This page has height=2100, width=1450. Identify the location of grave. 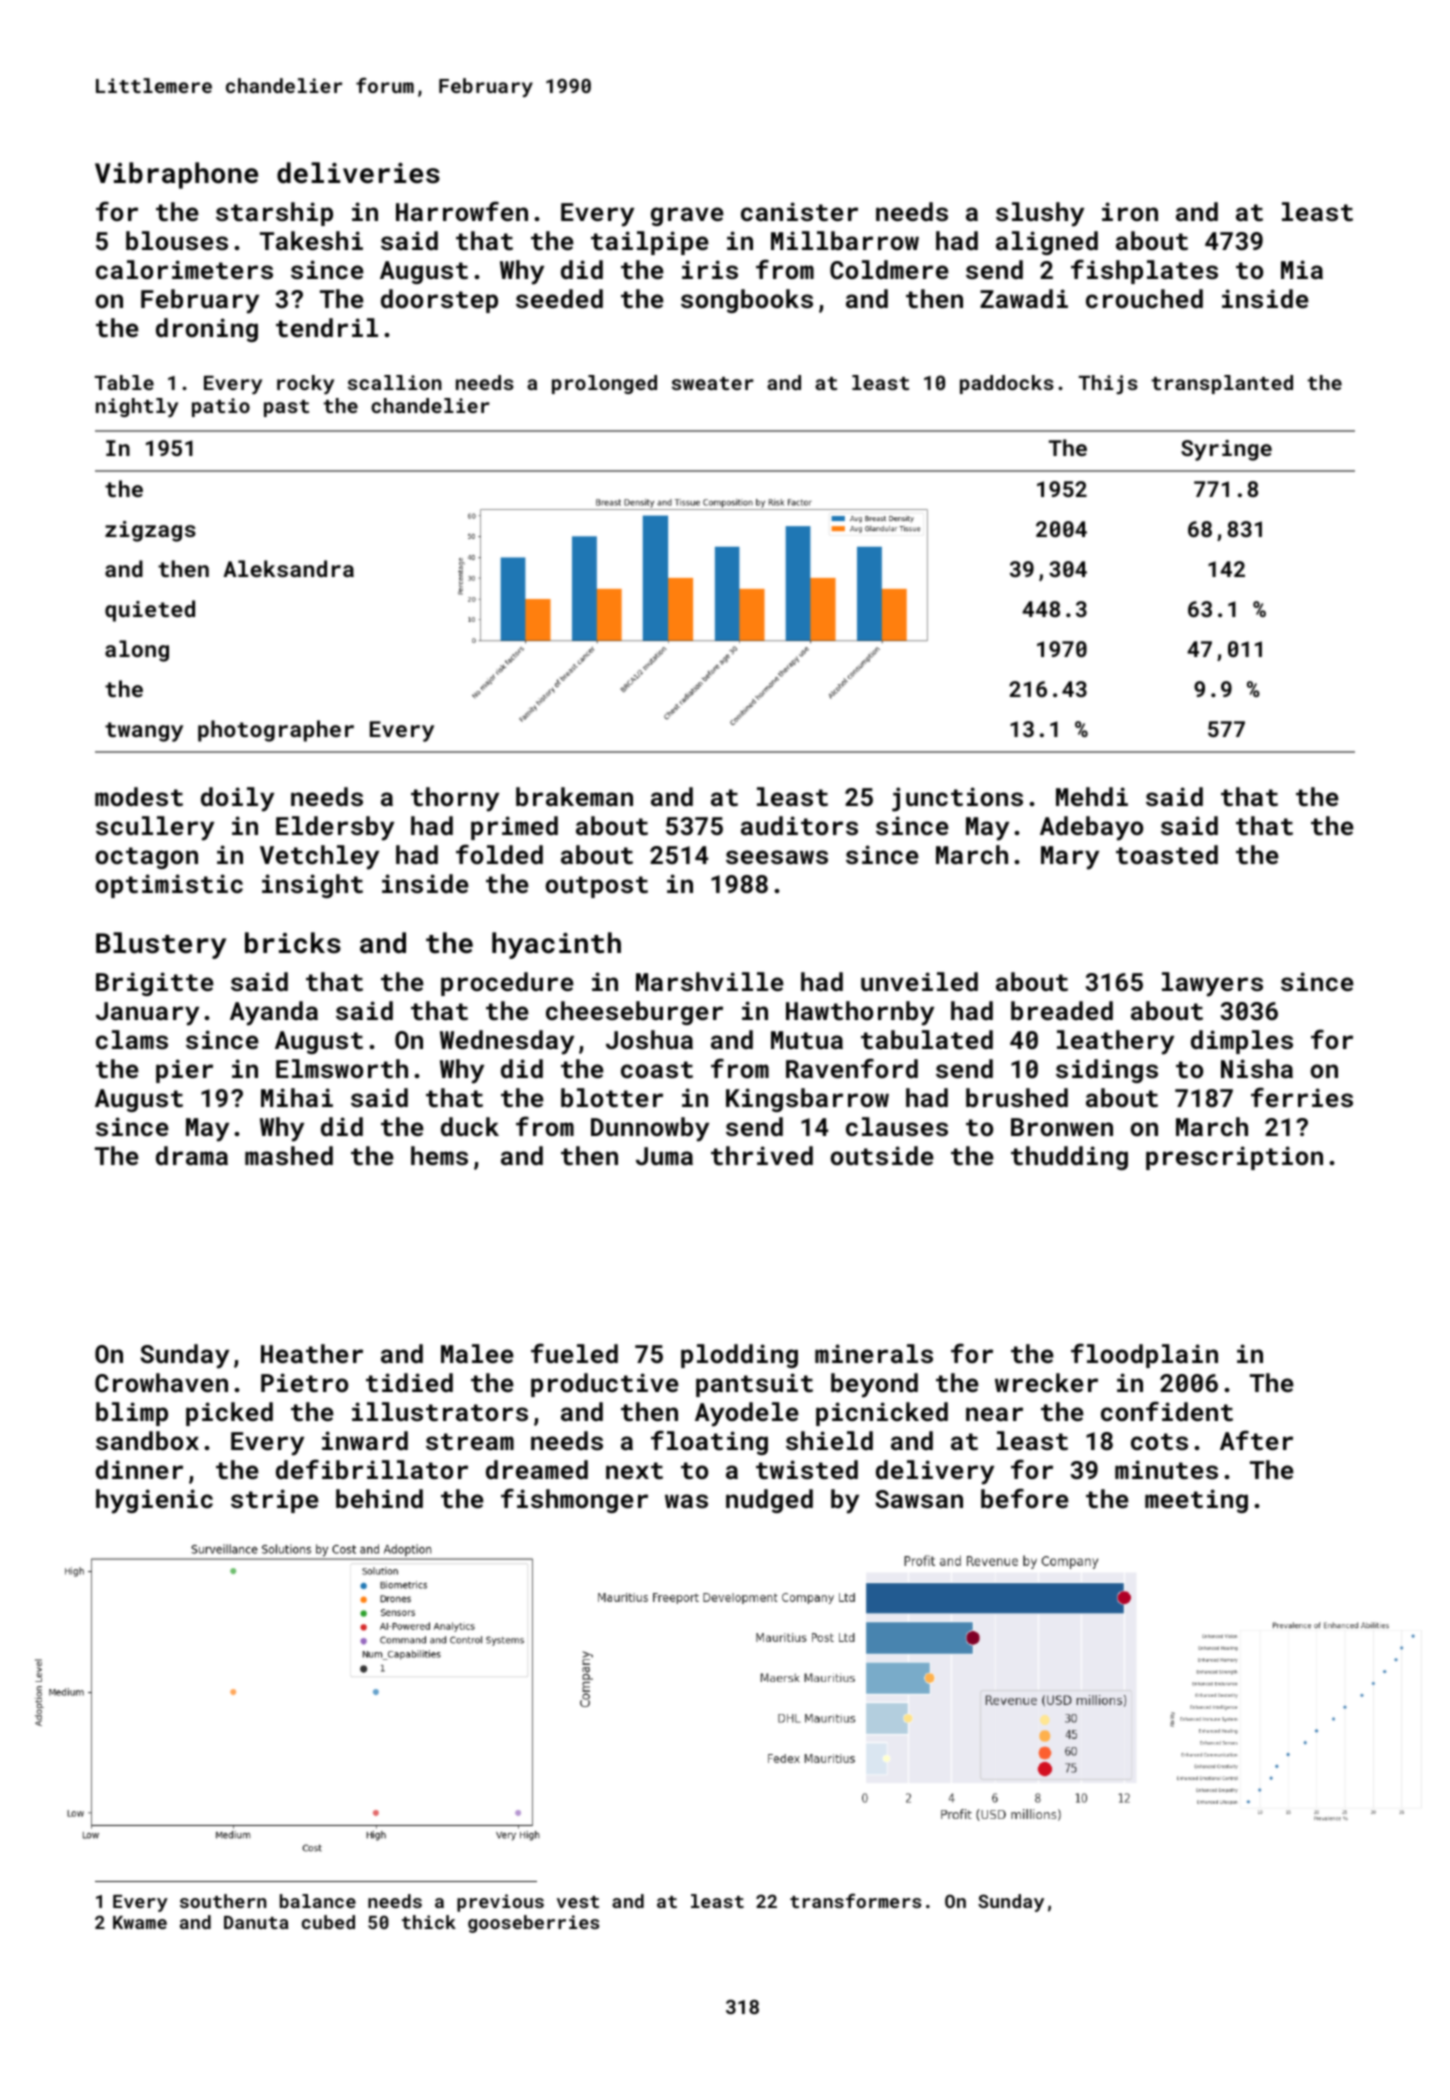
(687, 216).
